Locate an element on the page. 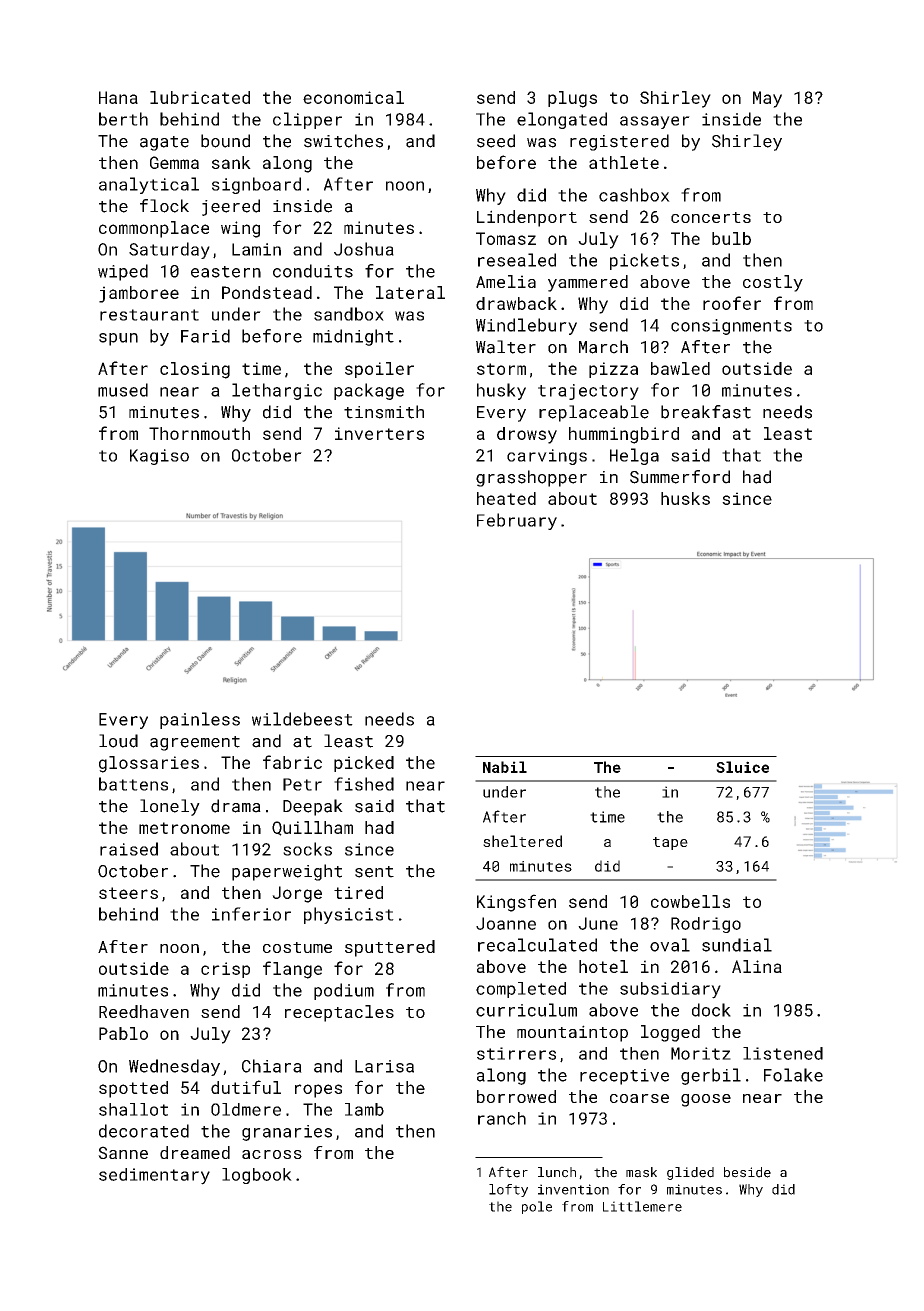 The image size is (924, 1311). loud is located at coordinates (118, 741).
